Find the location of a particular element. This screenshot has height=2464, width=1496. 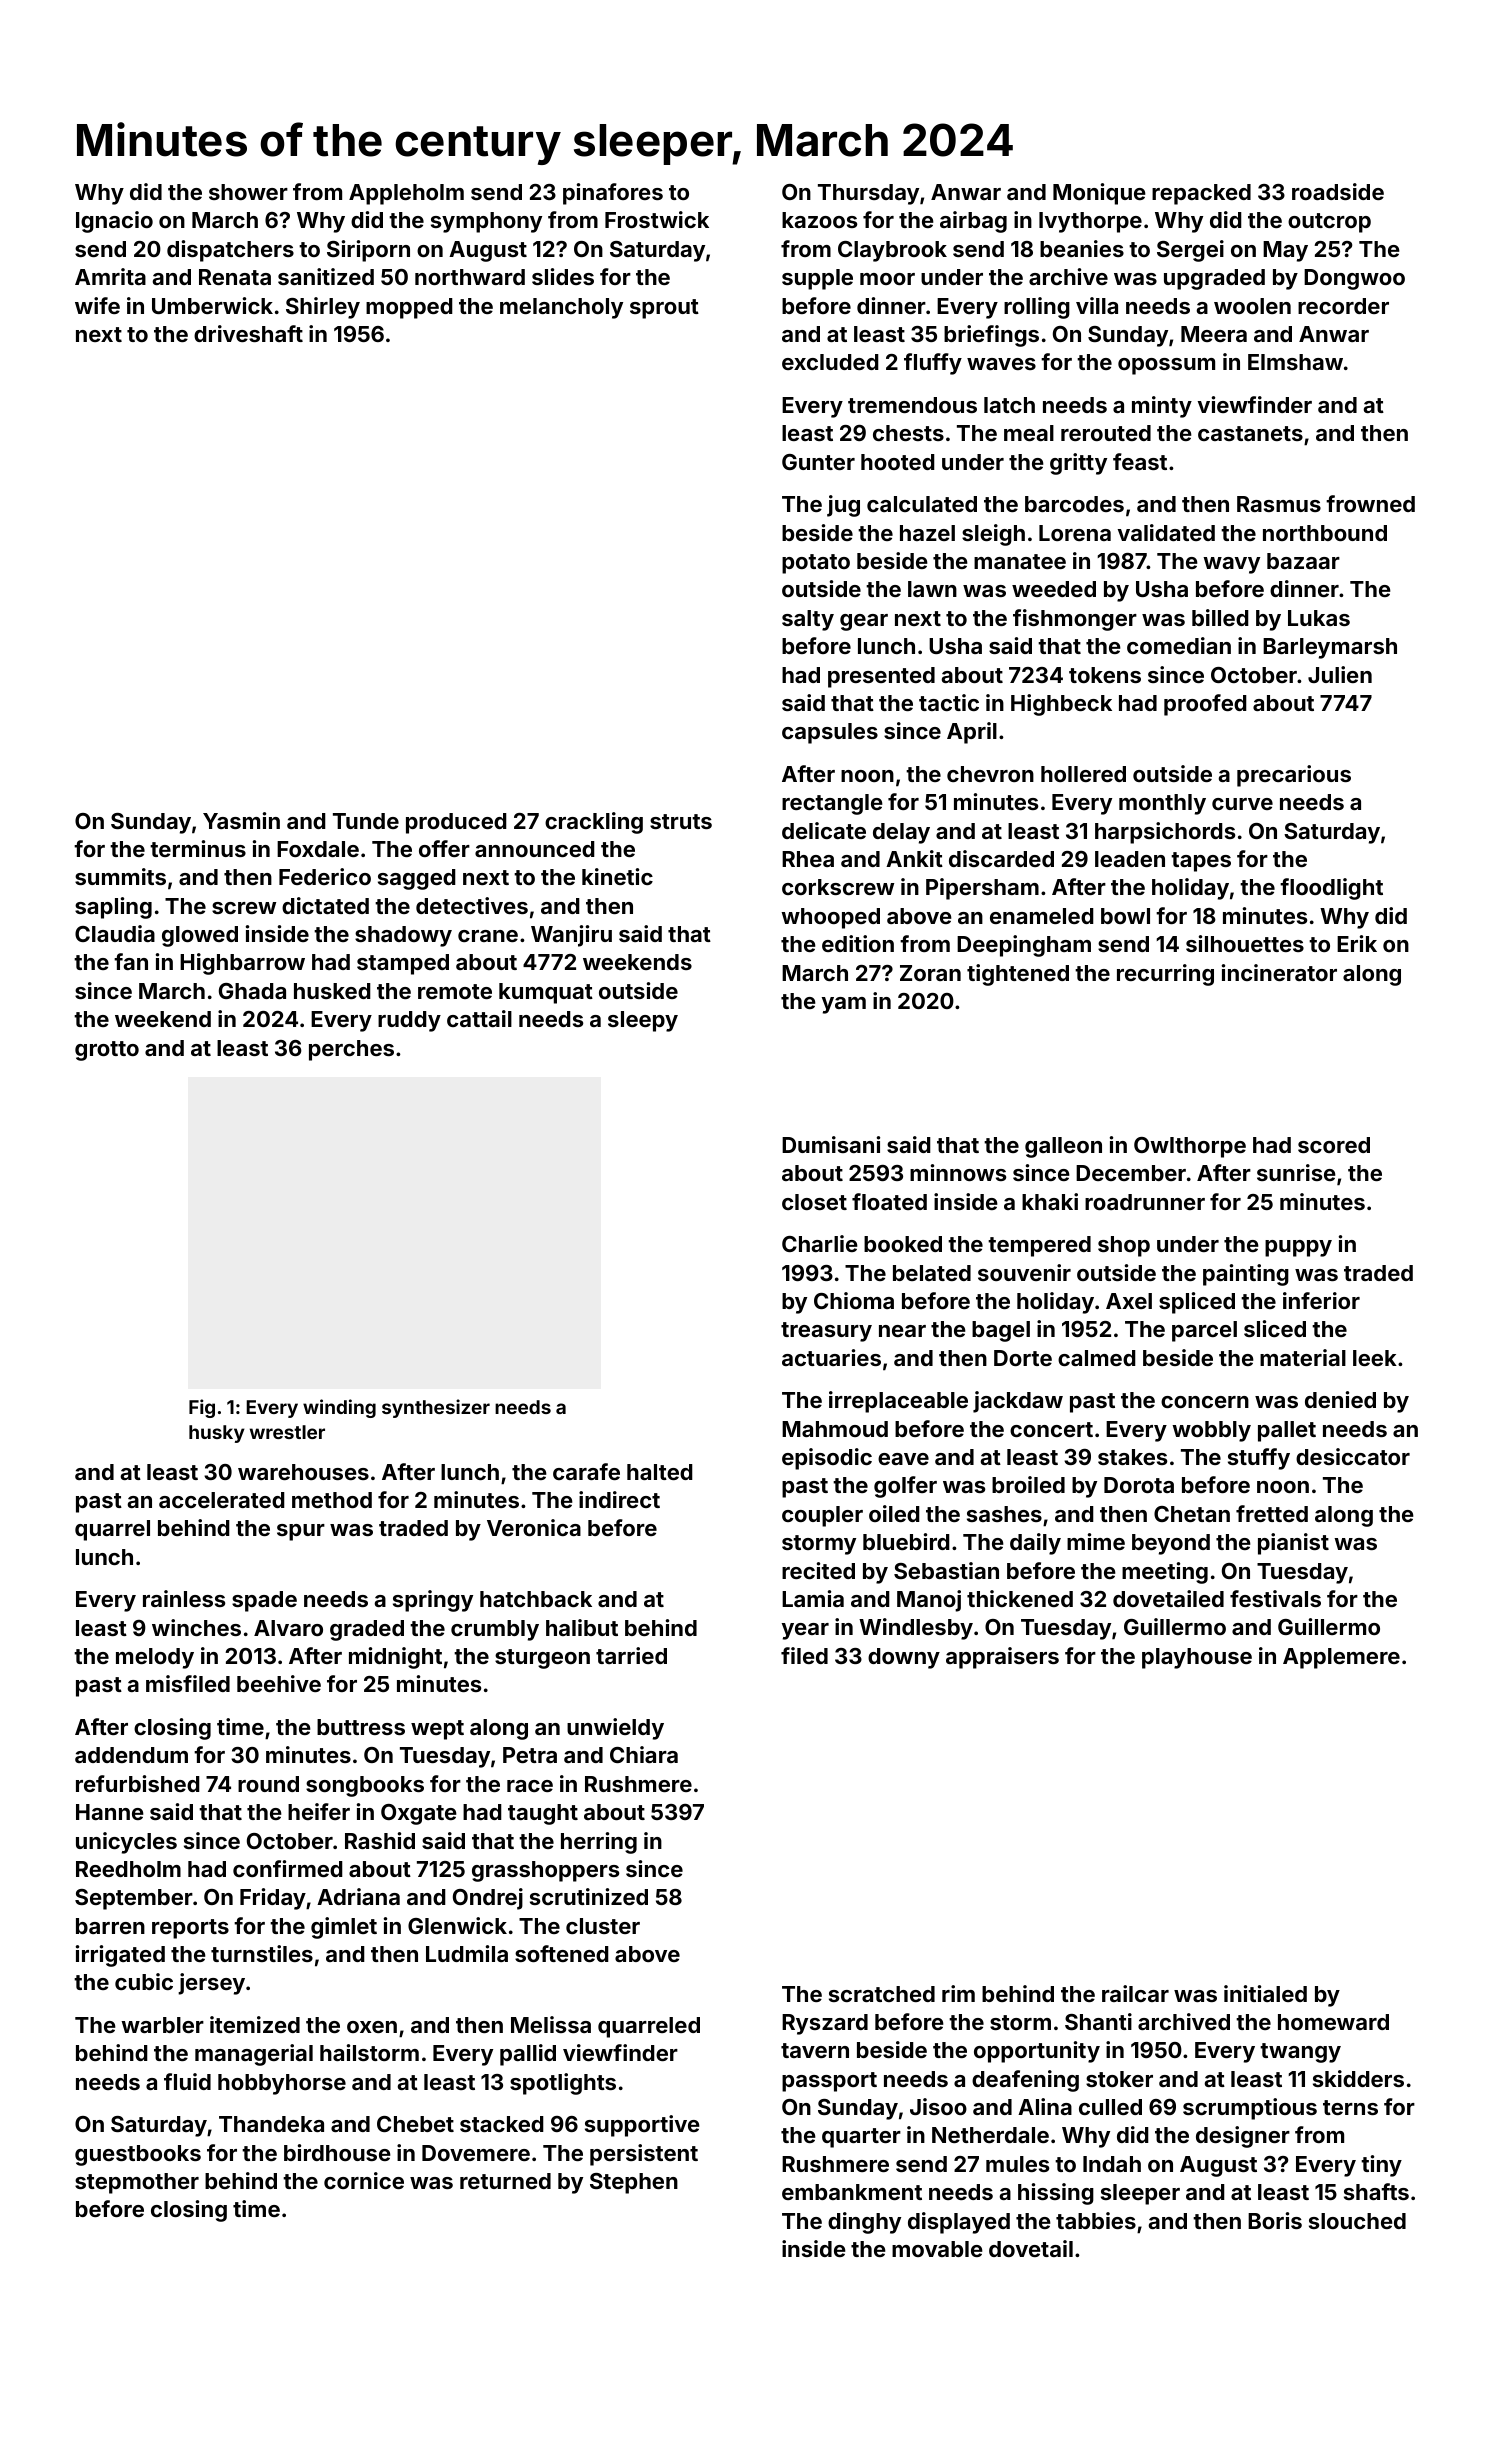

Ignacio is located at coordinates (114, 222).
